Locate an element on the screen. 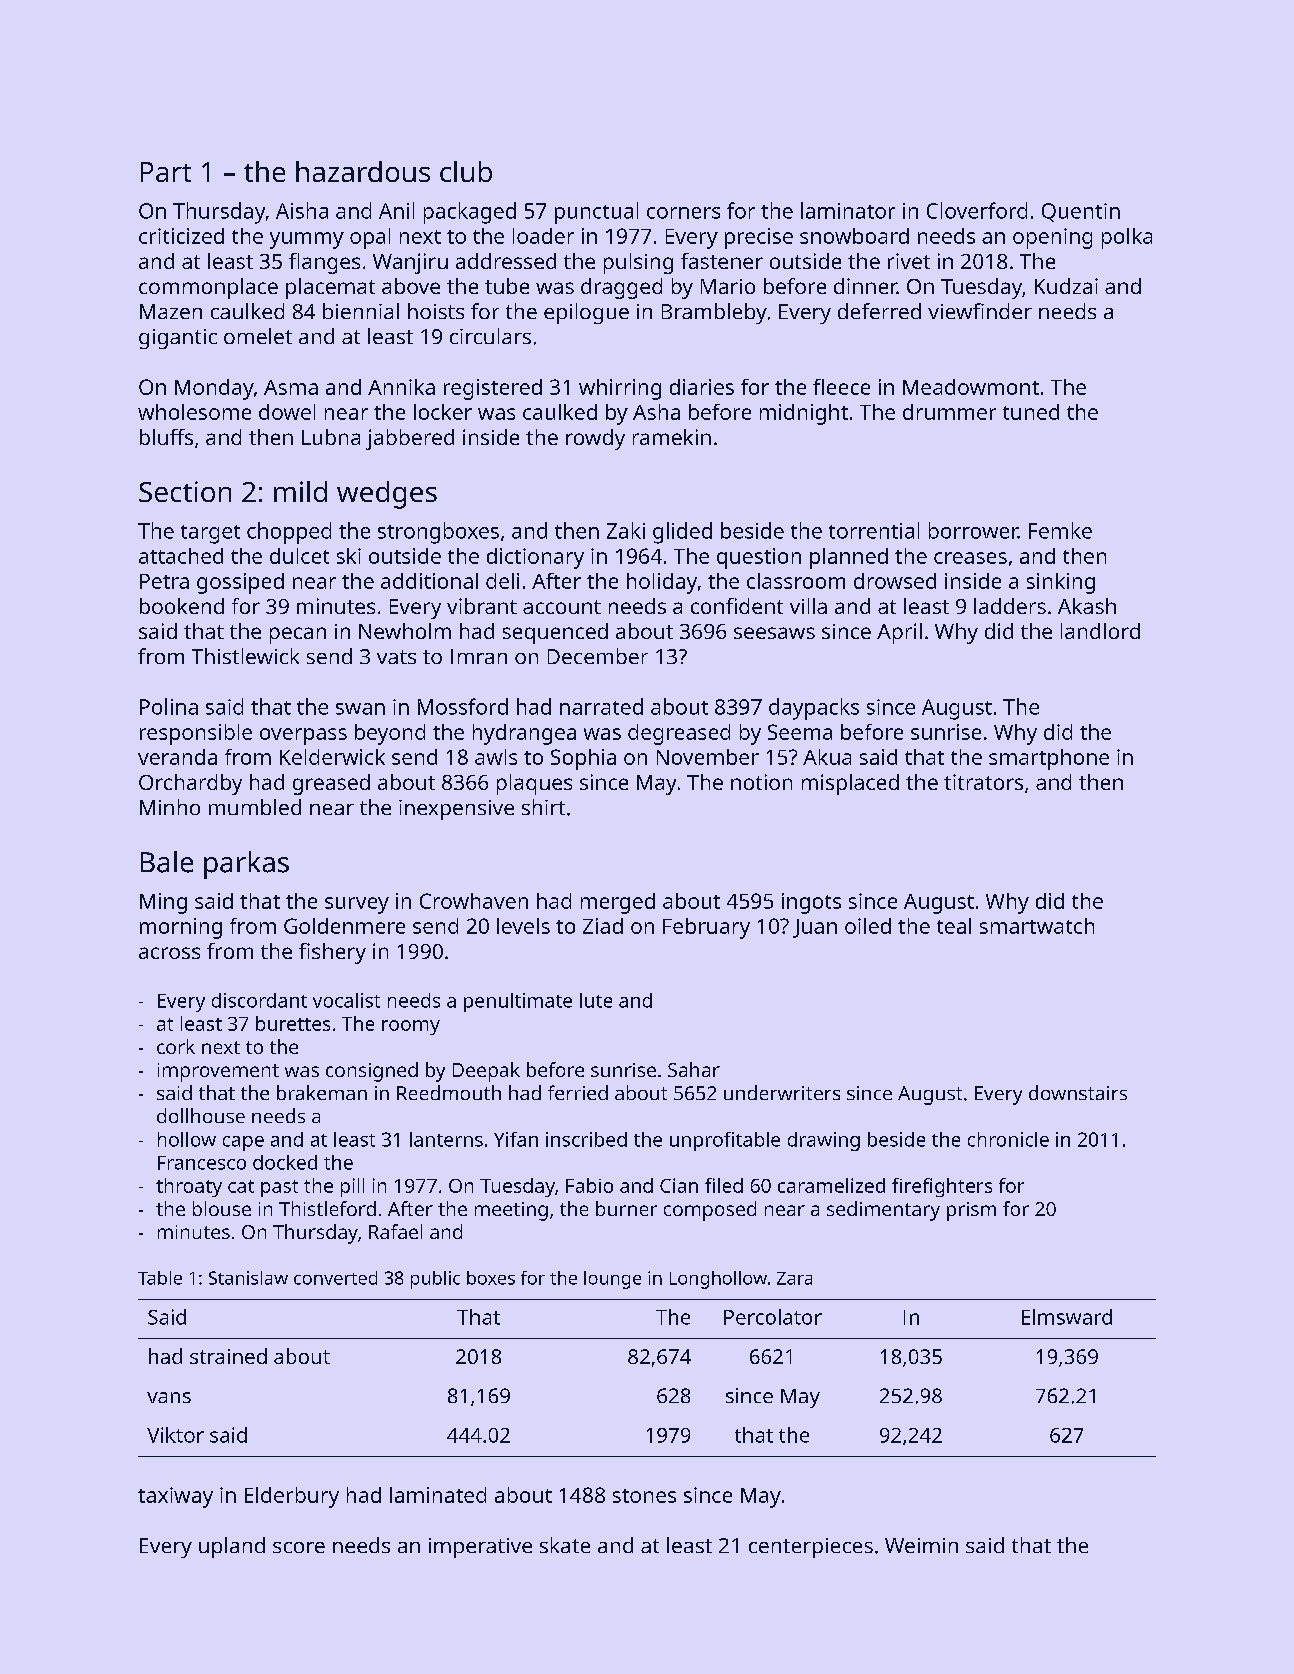 Image resolution: width=1294 pixels, height=1674 pixels. dollhouse is located at coordinates (201, 1115).
